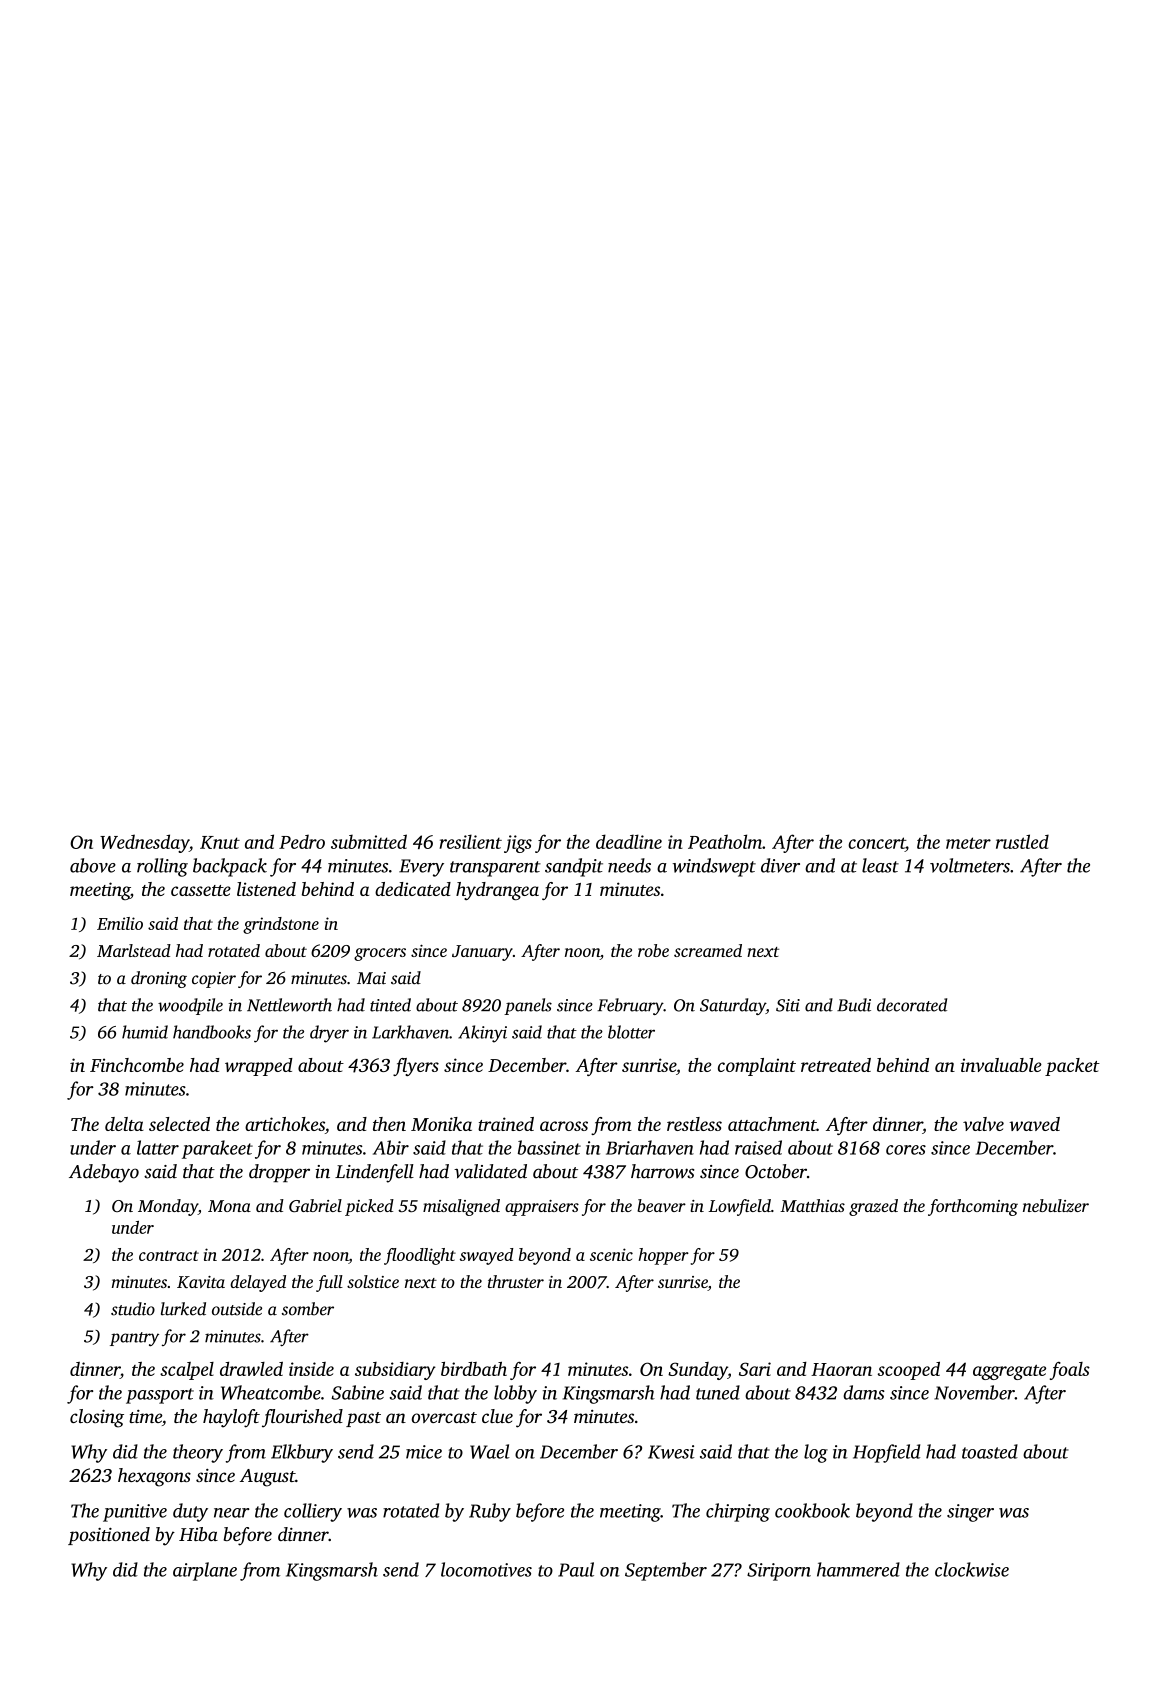  What do you see at coordinates (201, 1282) in the screenshot?
I see `Kavita` at bounding box center [201, 1282].
